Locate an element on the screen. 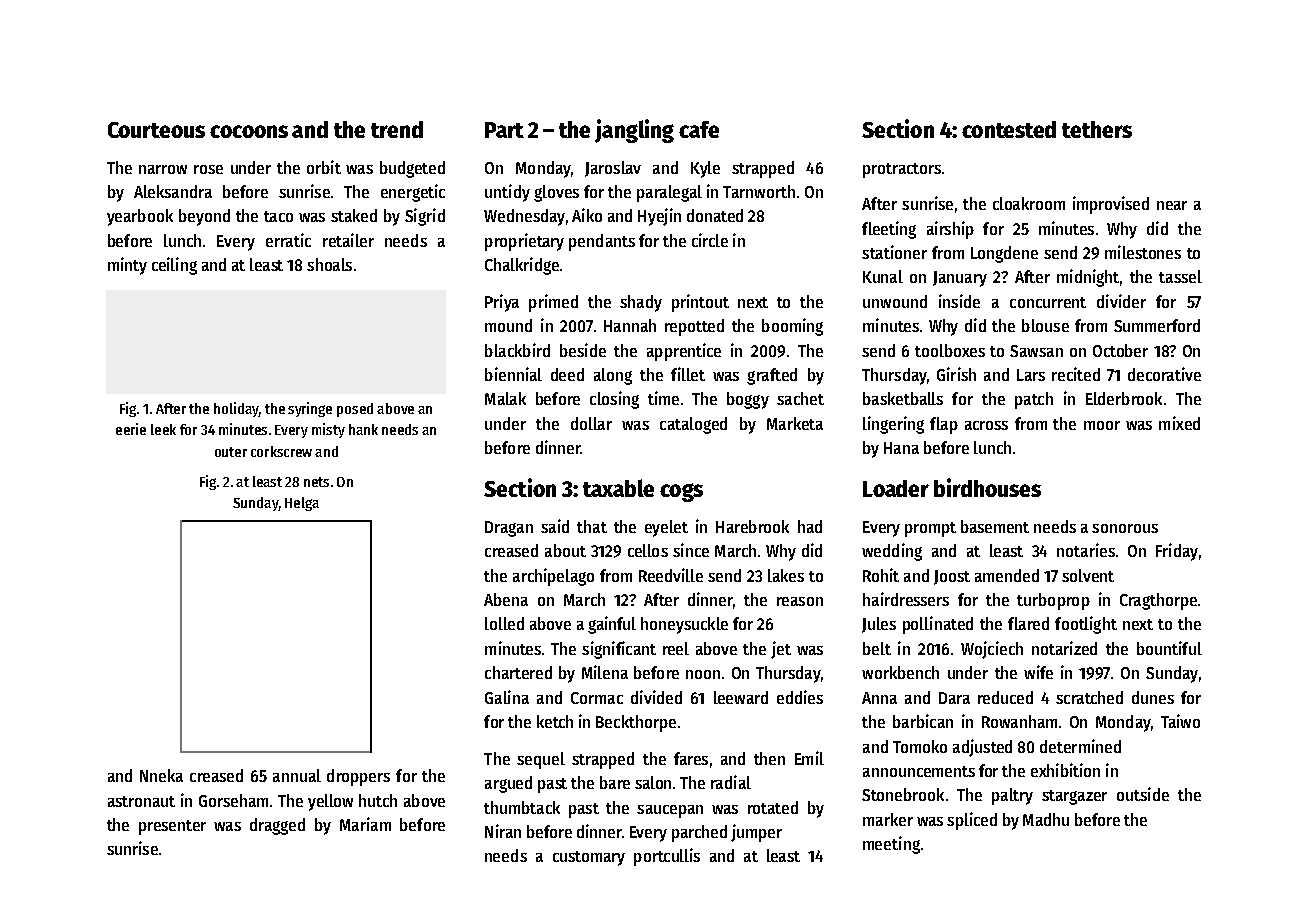 The width and height of the screenshot is (1308, 924). tethers is located at coordinates (1097, 129).
